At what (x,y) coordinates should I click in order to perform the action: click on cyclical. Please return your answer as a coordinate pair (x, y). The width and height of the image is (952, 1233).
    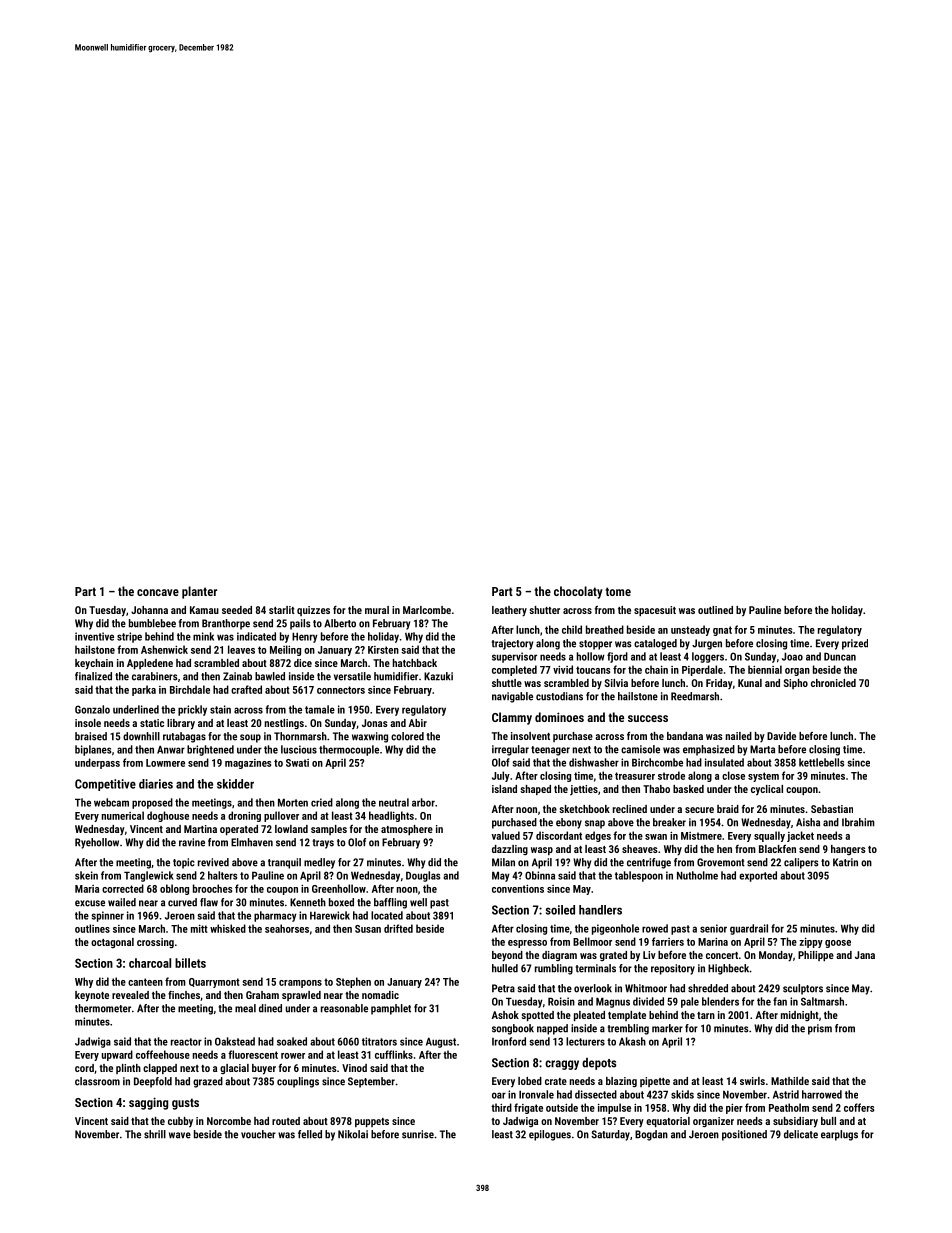
    Looking at the image, I should click on (767, 790).
